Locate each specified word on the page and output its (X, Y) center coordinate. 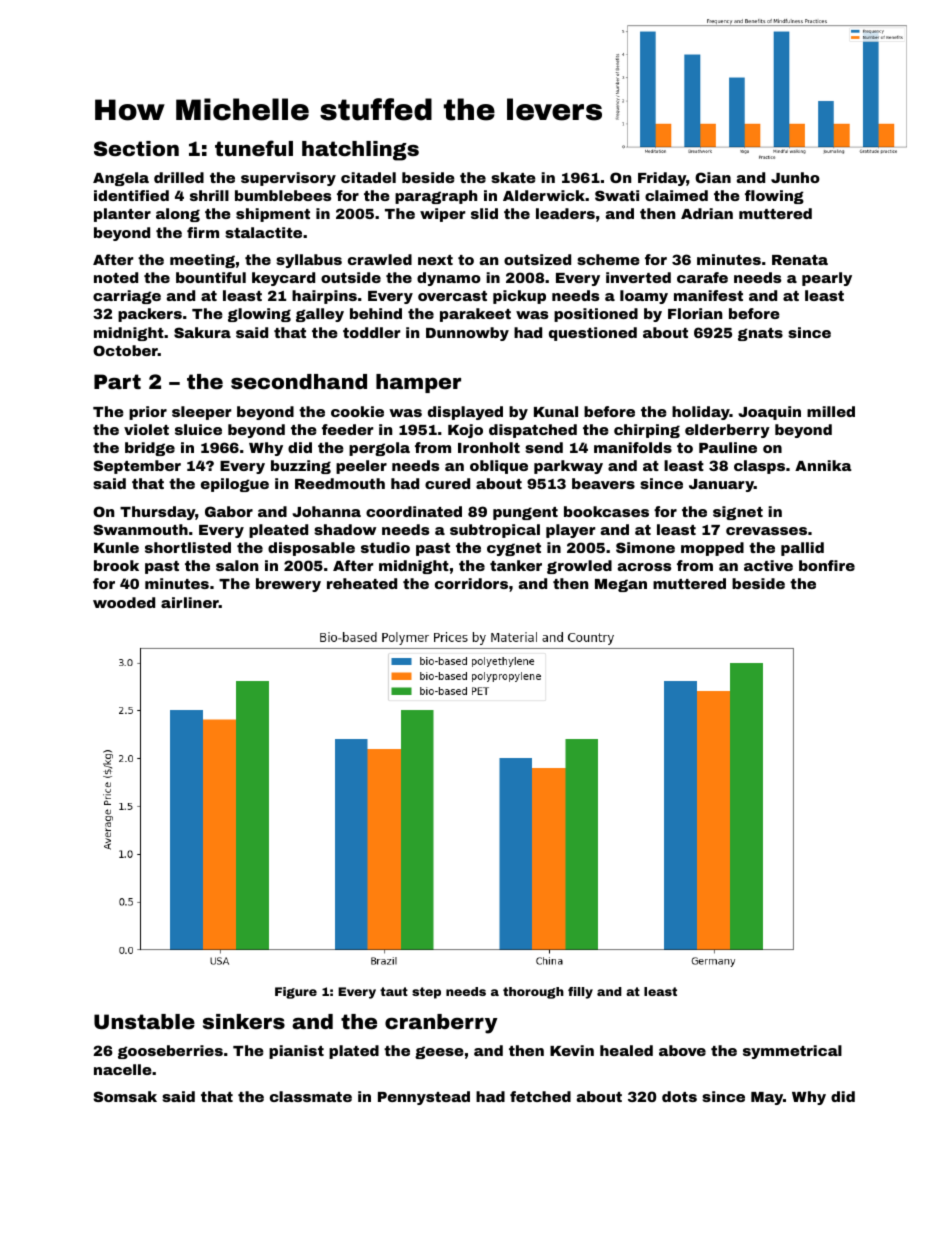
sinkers (244, 1021)
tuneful (254, 148)
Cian (713, 177)
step (426, 993)
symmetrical (792, 1052)
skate (513, 177)
